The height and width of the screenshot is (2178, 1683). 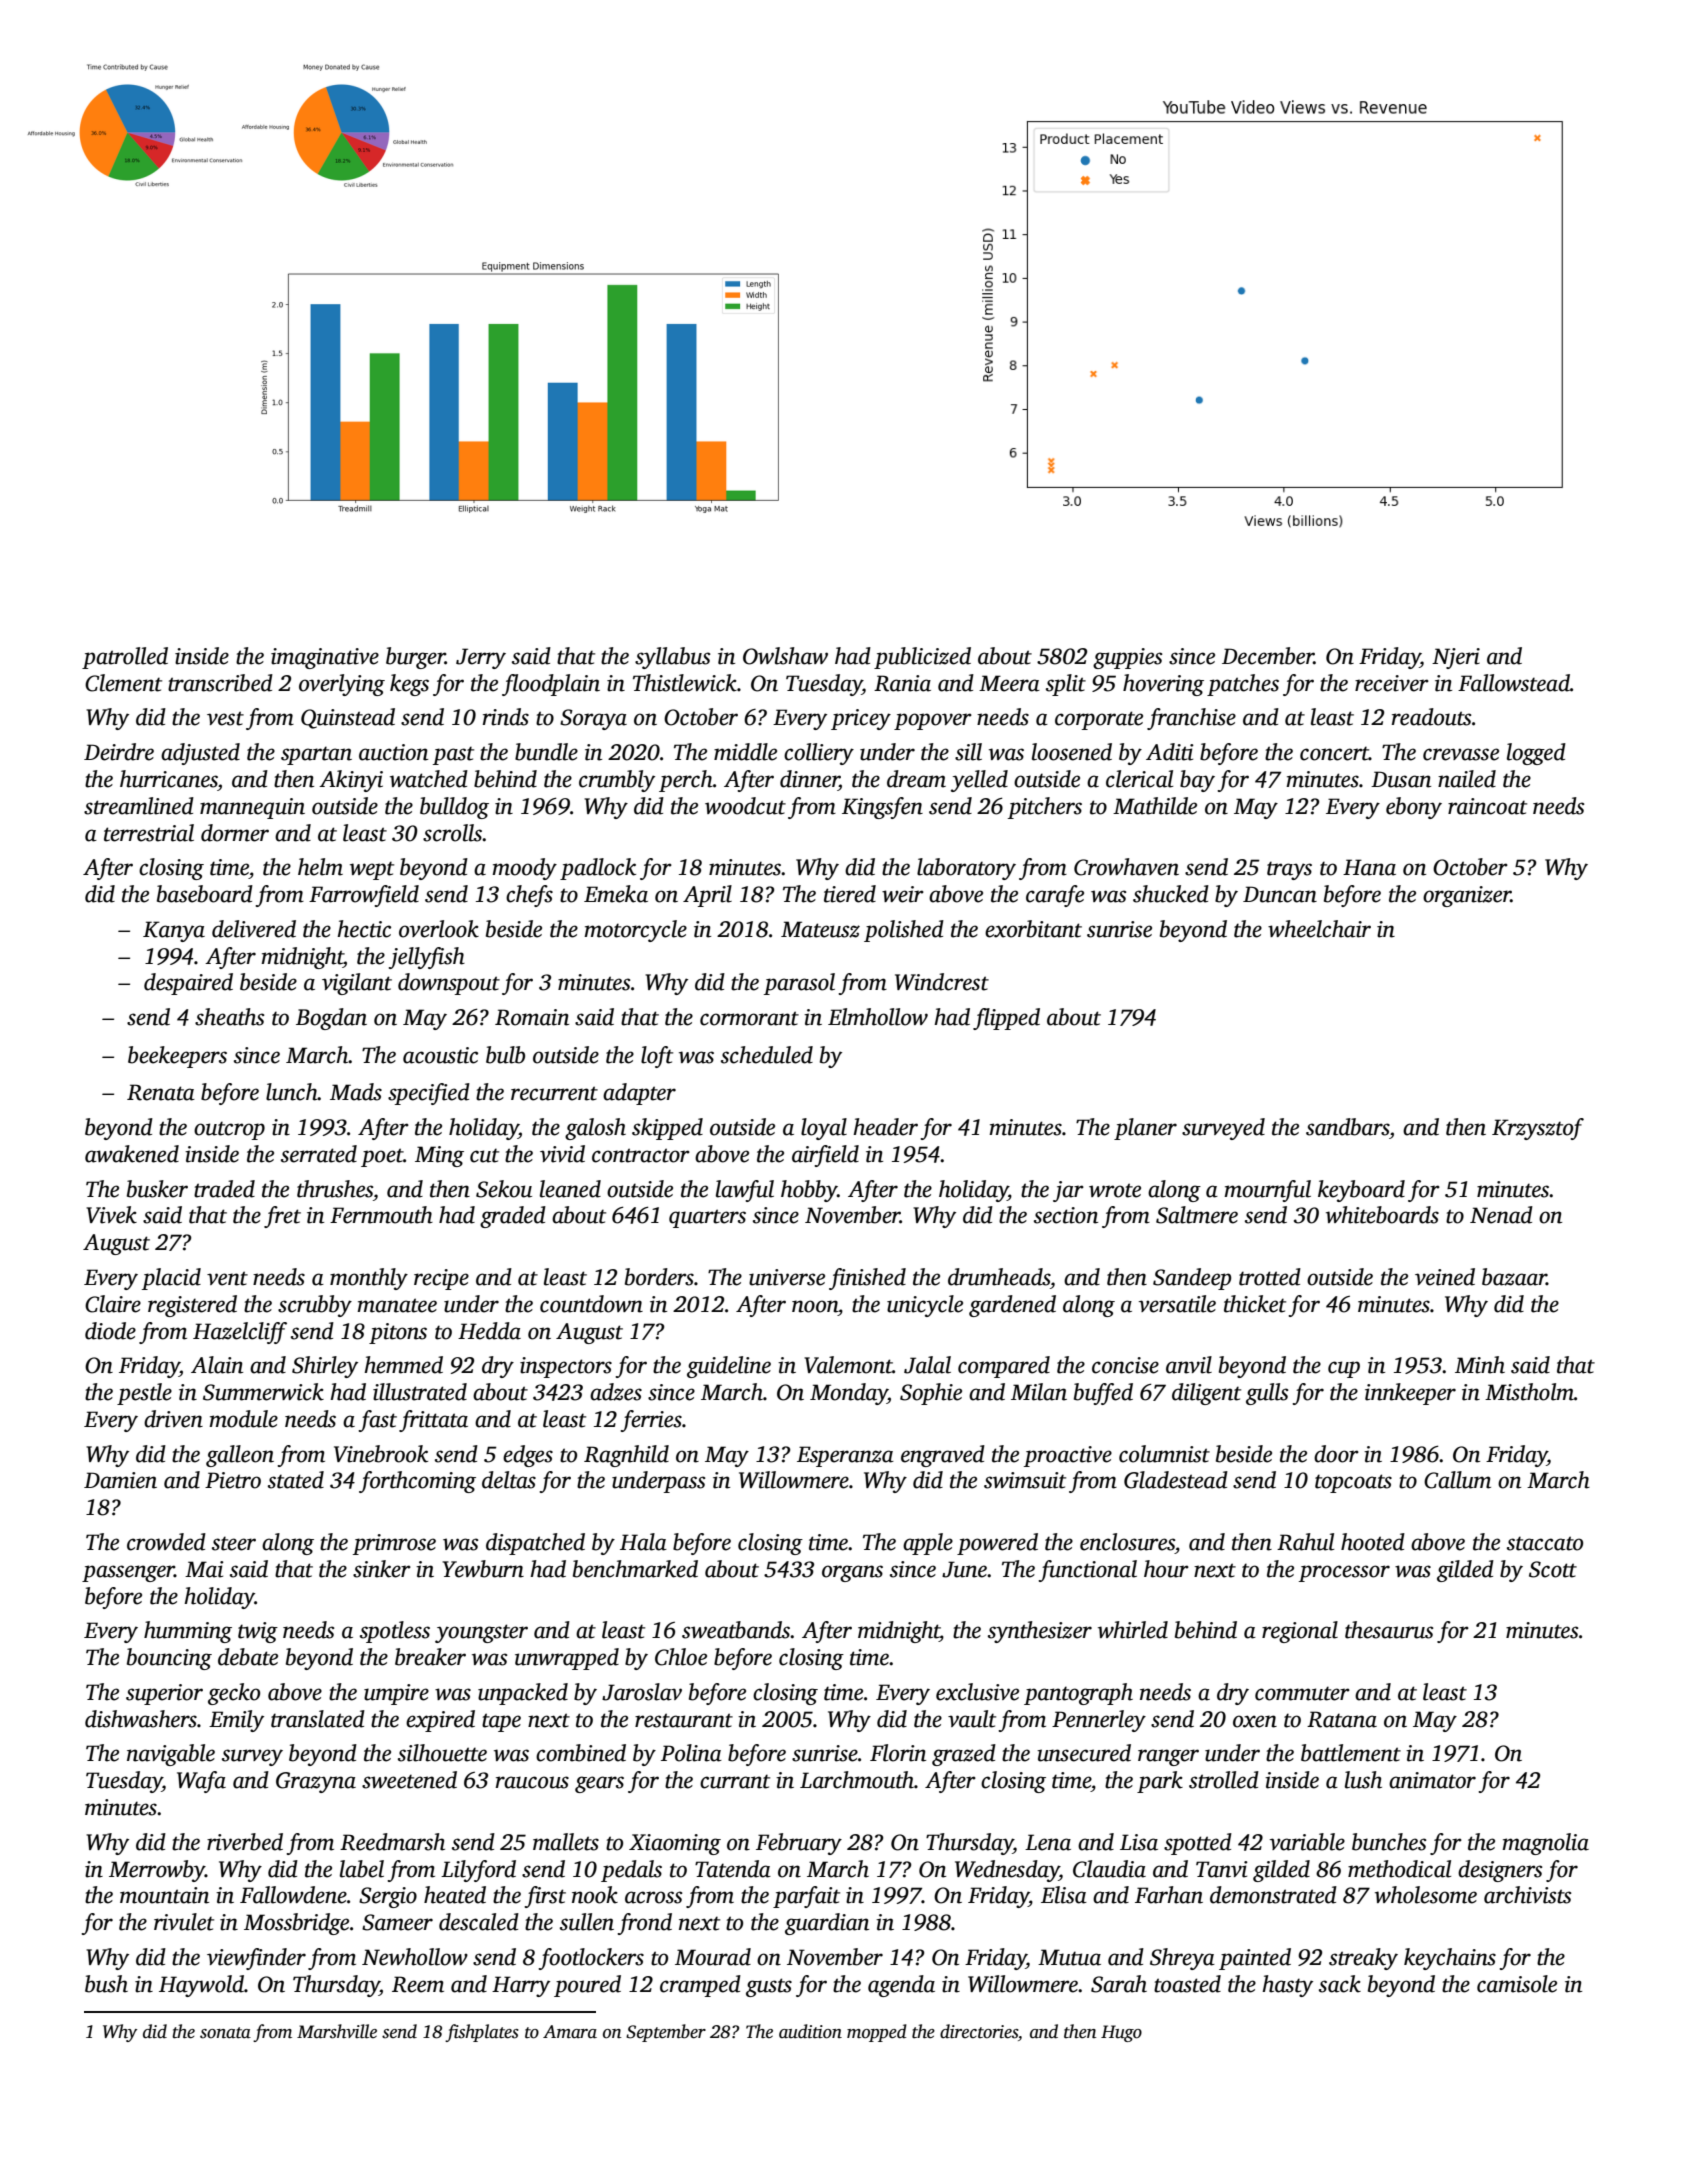 I want to click on guppies, so click(x=1127, y=658).
